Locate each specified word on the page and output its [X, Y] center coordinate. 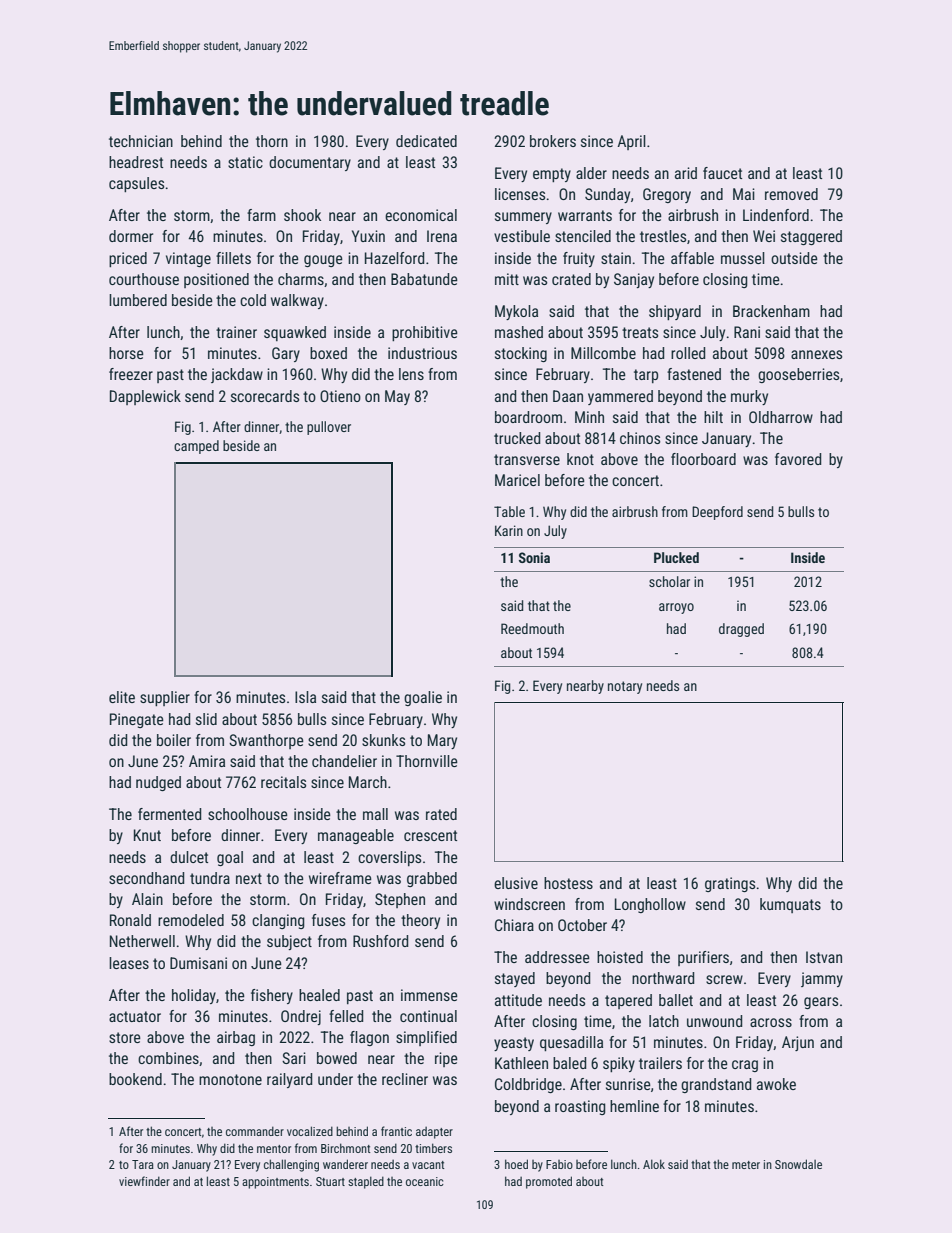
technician [141, 141]
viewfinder [144, 1181]
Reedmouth [532, 628]
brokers [553, 141]
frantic [396, 1131]
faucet [722, 173]
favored [798, 459]
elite [122, 697]
